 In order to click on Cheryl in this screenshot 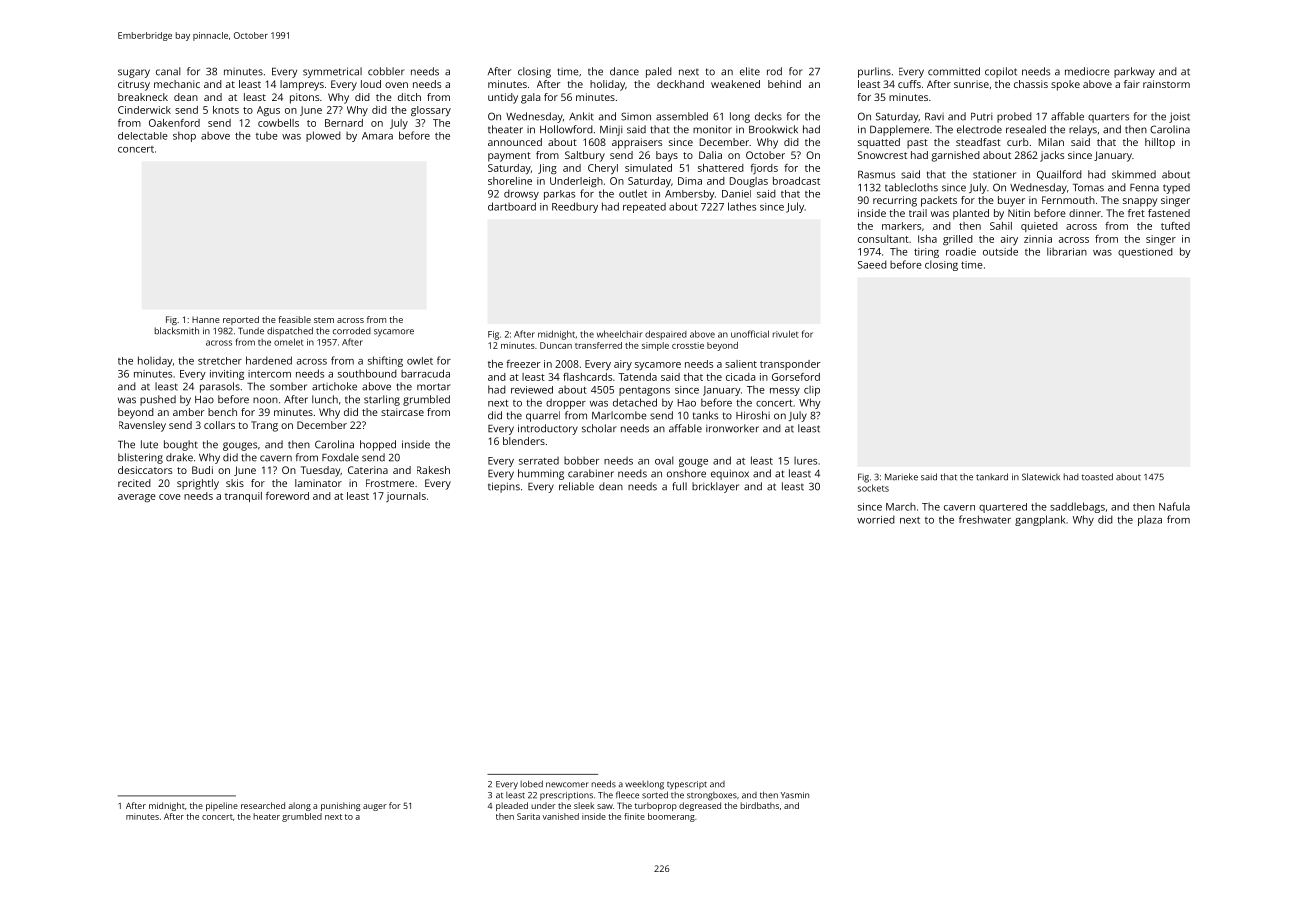, I will do `click(603, 169)`.
